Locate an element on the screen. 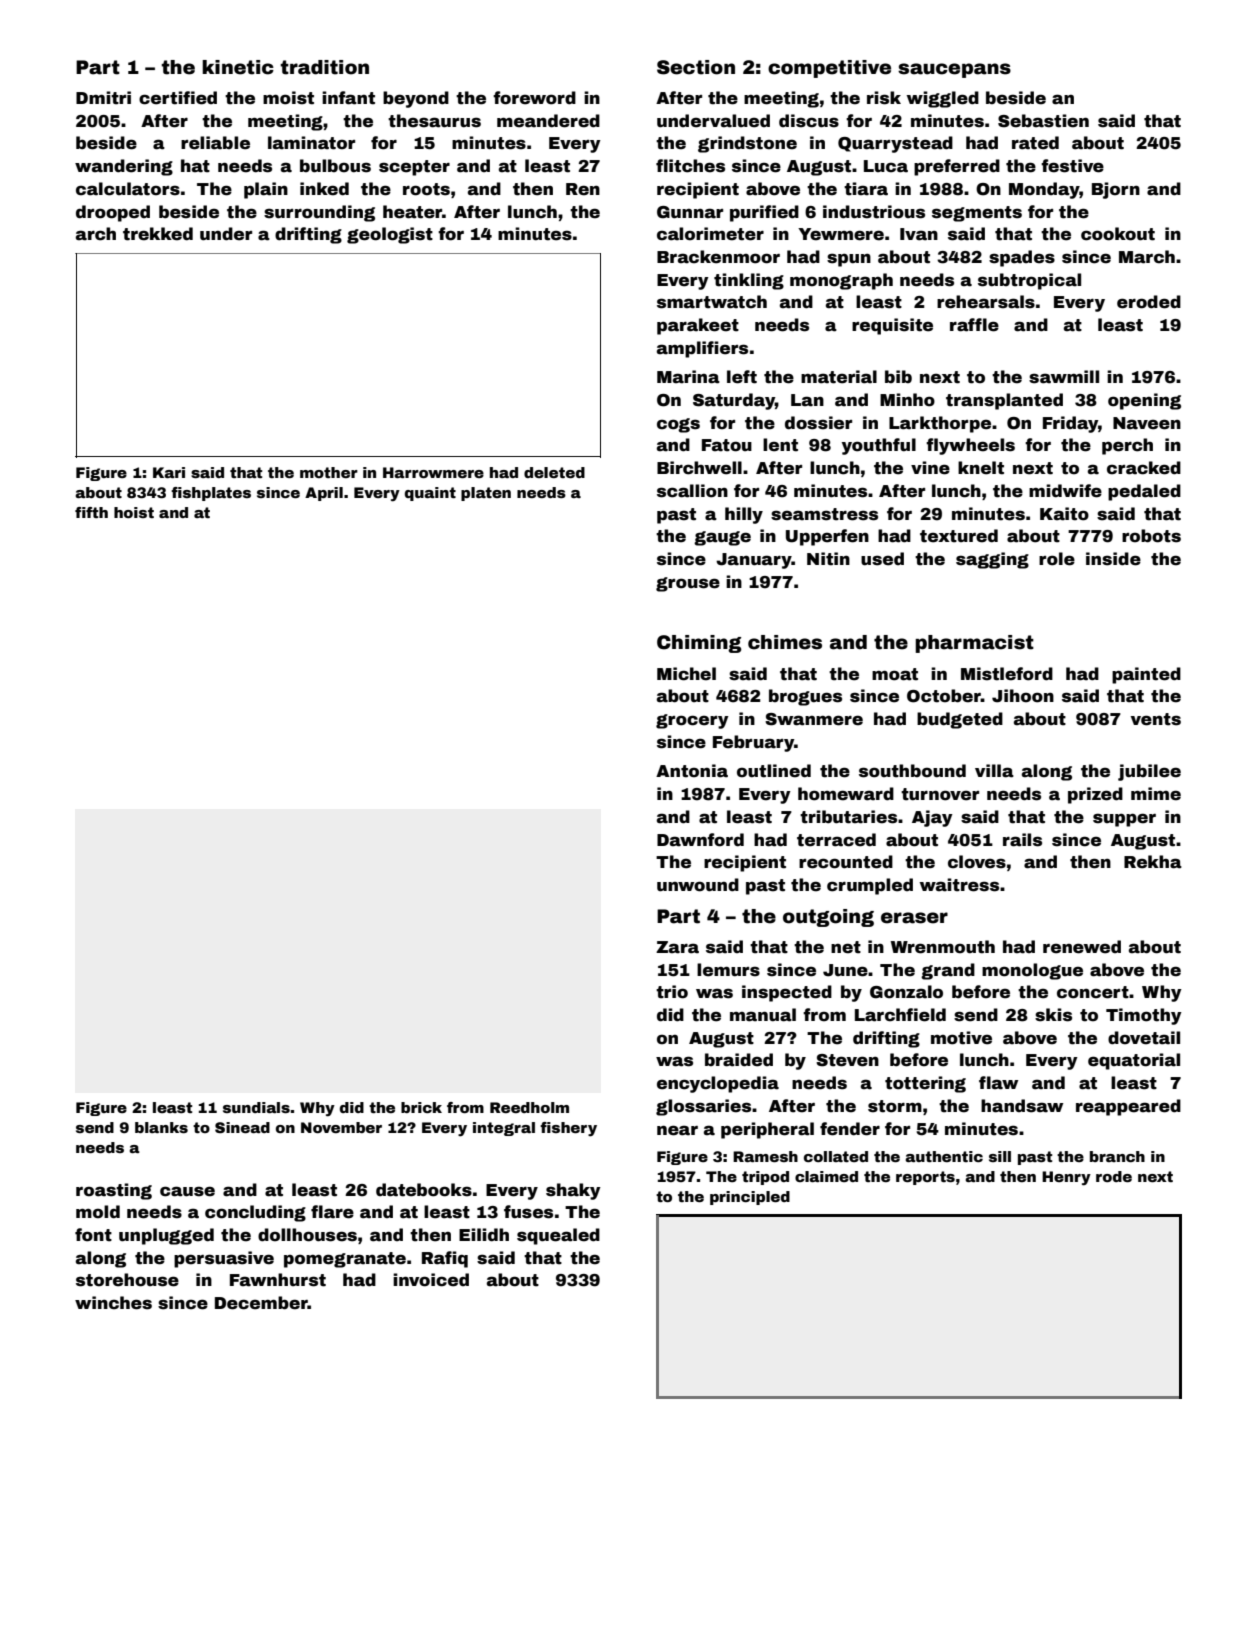  unwound is located at coordinates (698, 885).
